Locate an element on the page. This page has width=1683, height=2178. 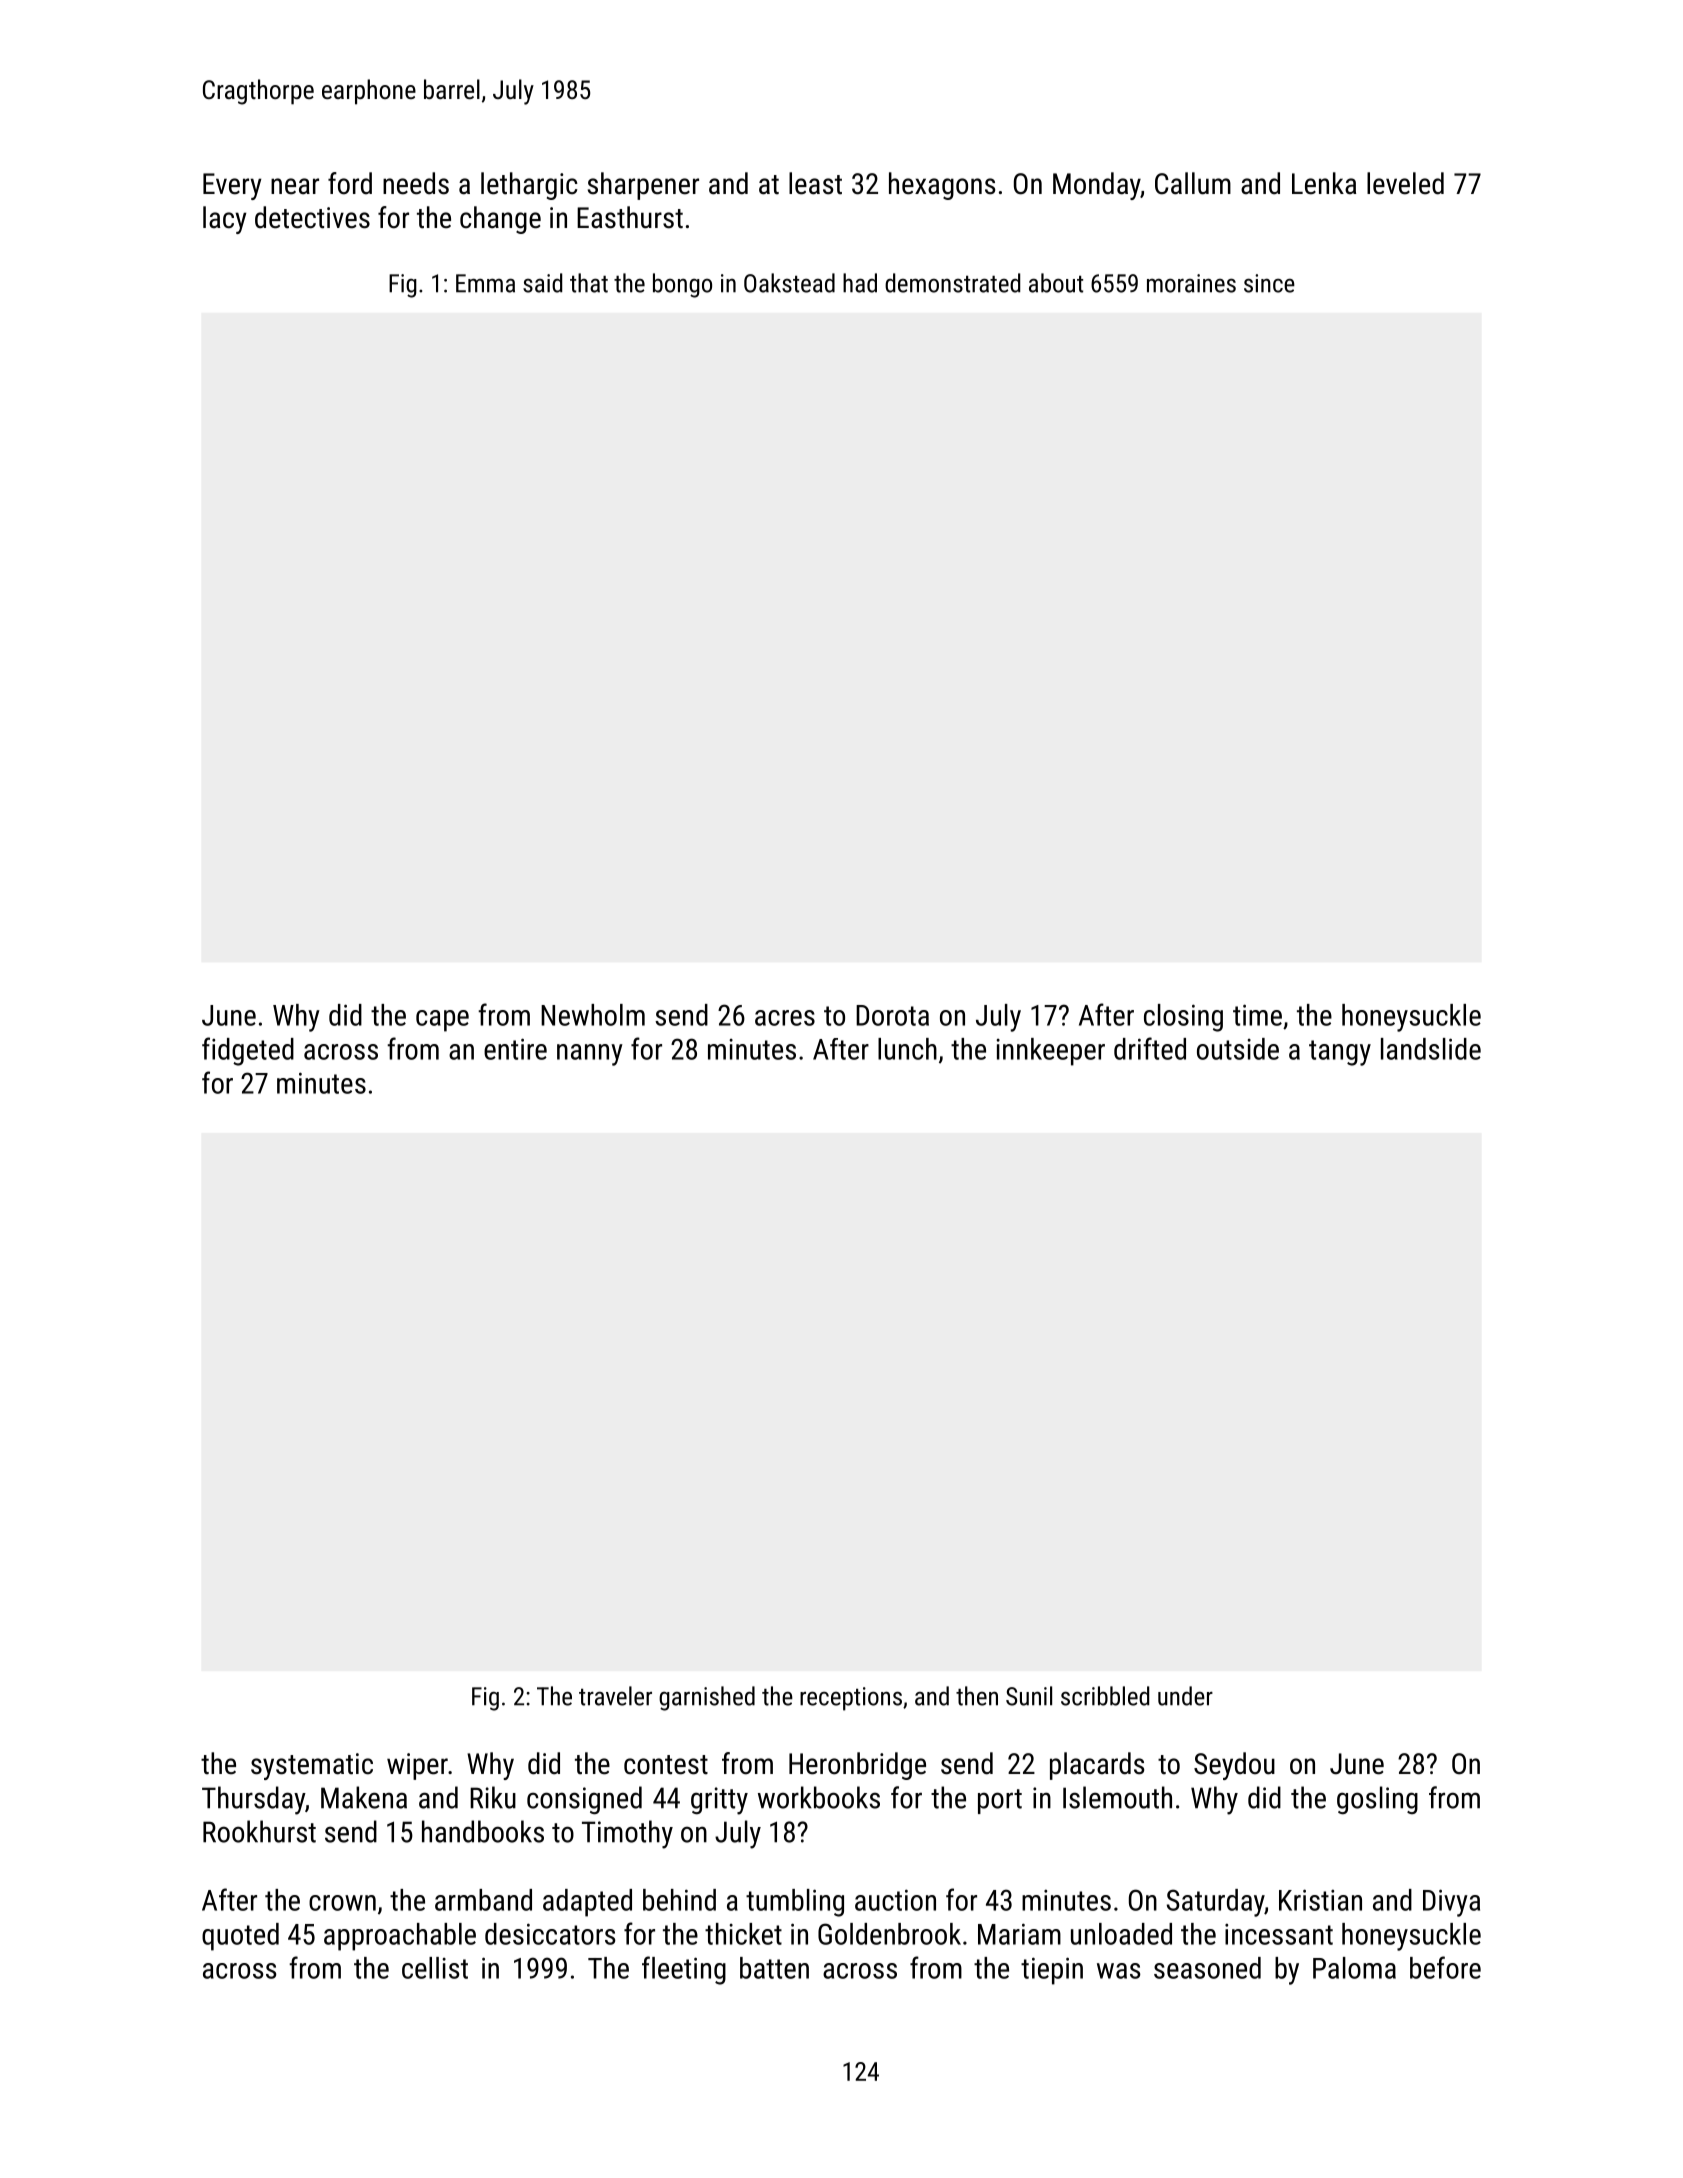
ford is located at coordinates (350, 183).
